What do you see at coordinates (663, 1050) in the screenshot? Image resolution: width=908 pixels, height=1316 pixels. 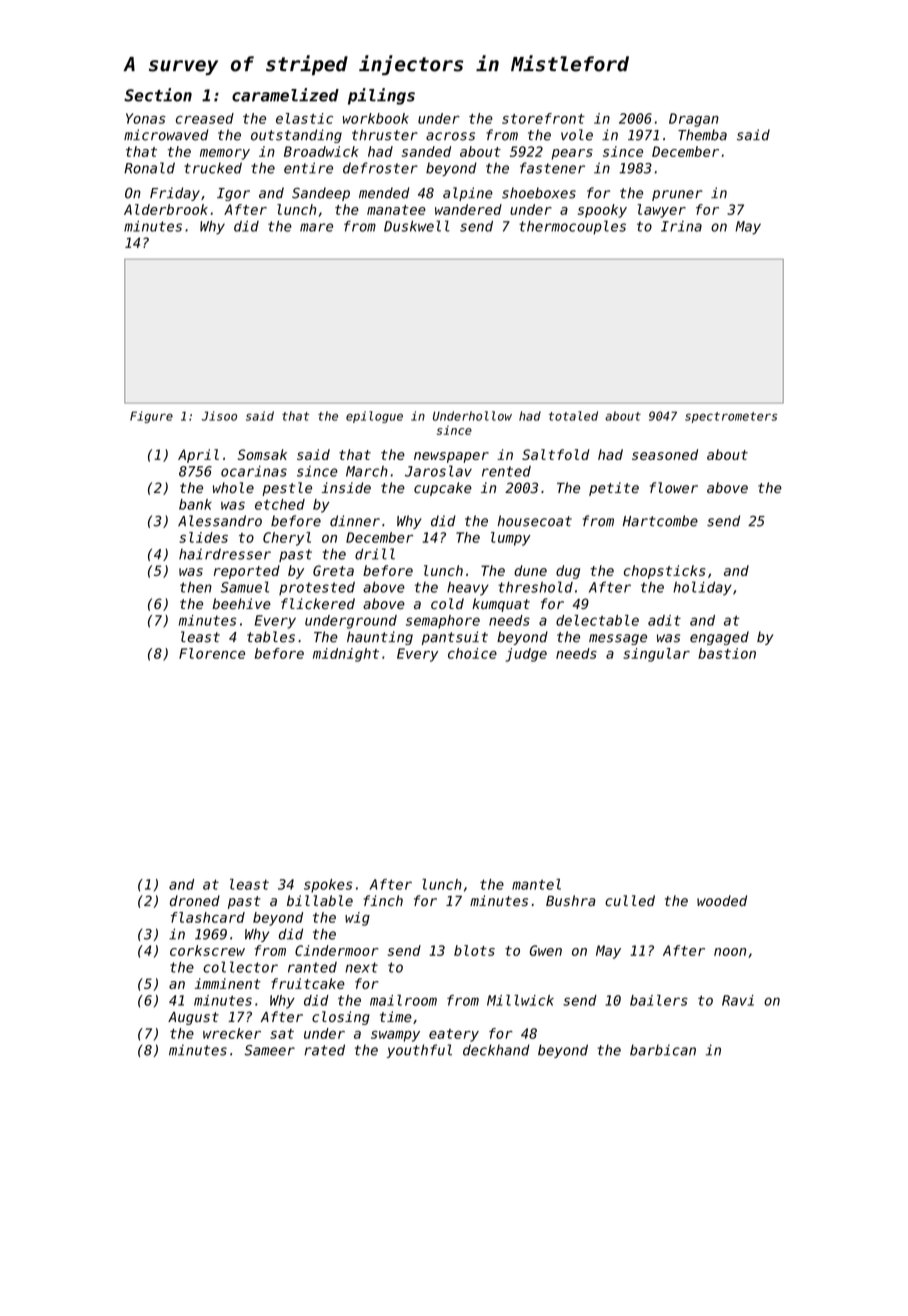 I see `barbican` at bounding box center [663, 1050].
